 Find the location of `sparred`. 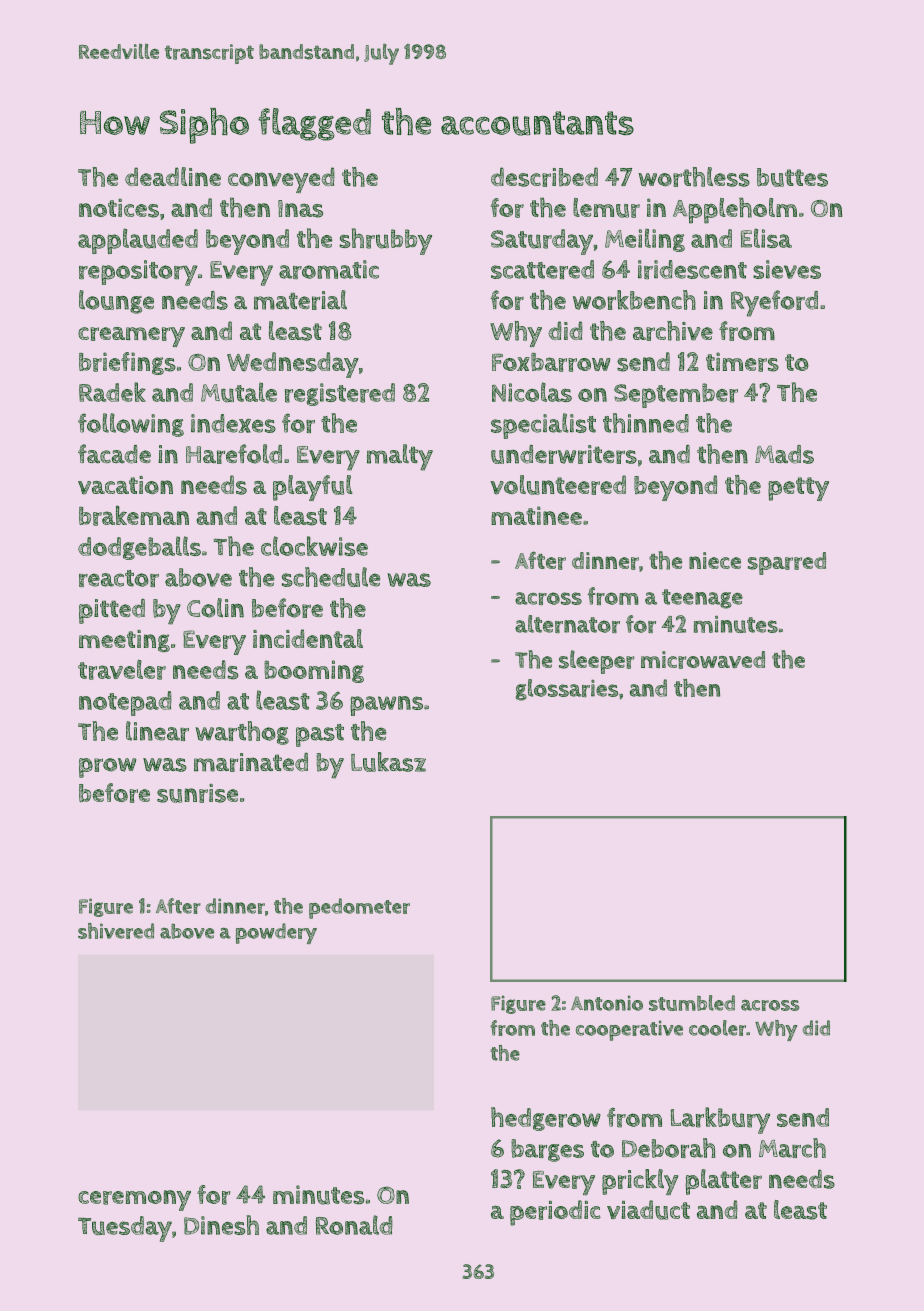

sparred is located at coordinates (787, 563).
